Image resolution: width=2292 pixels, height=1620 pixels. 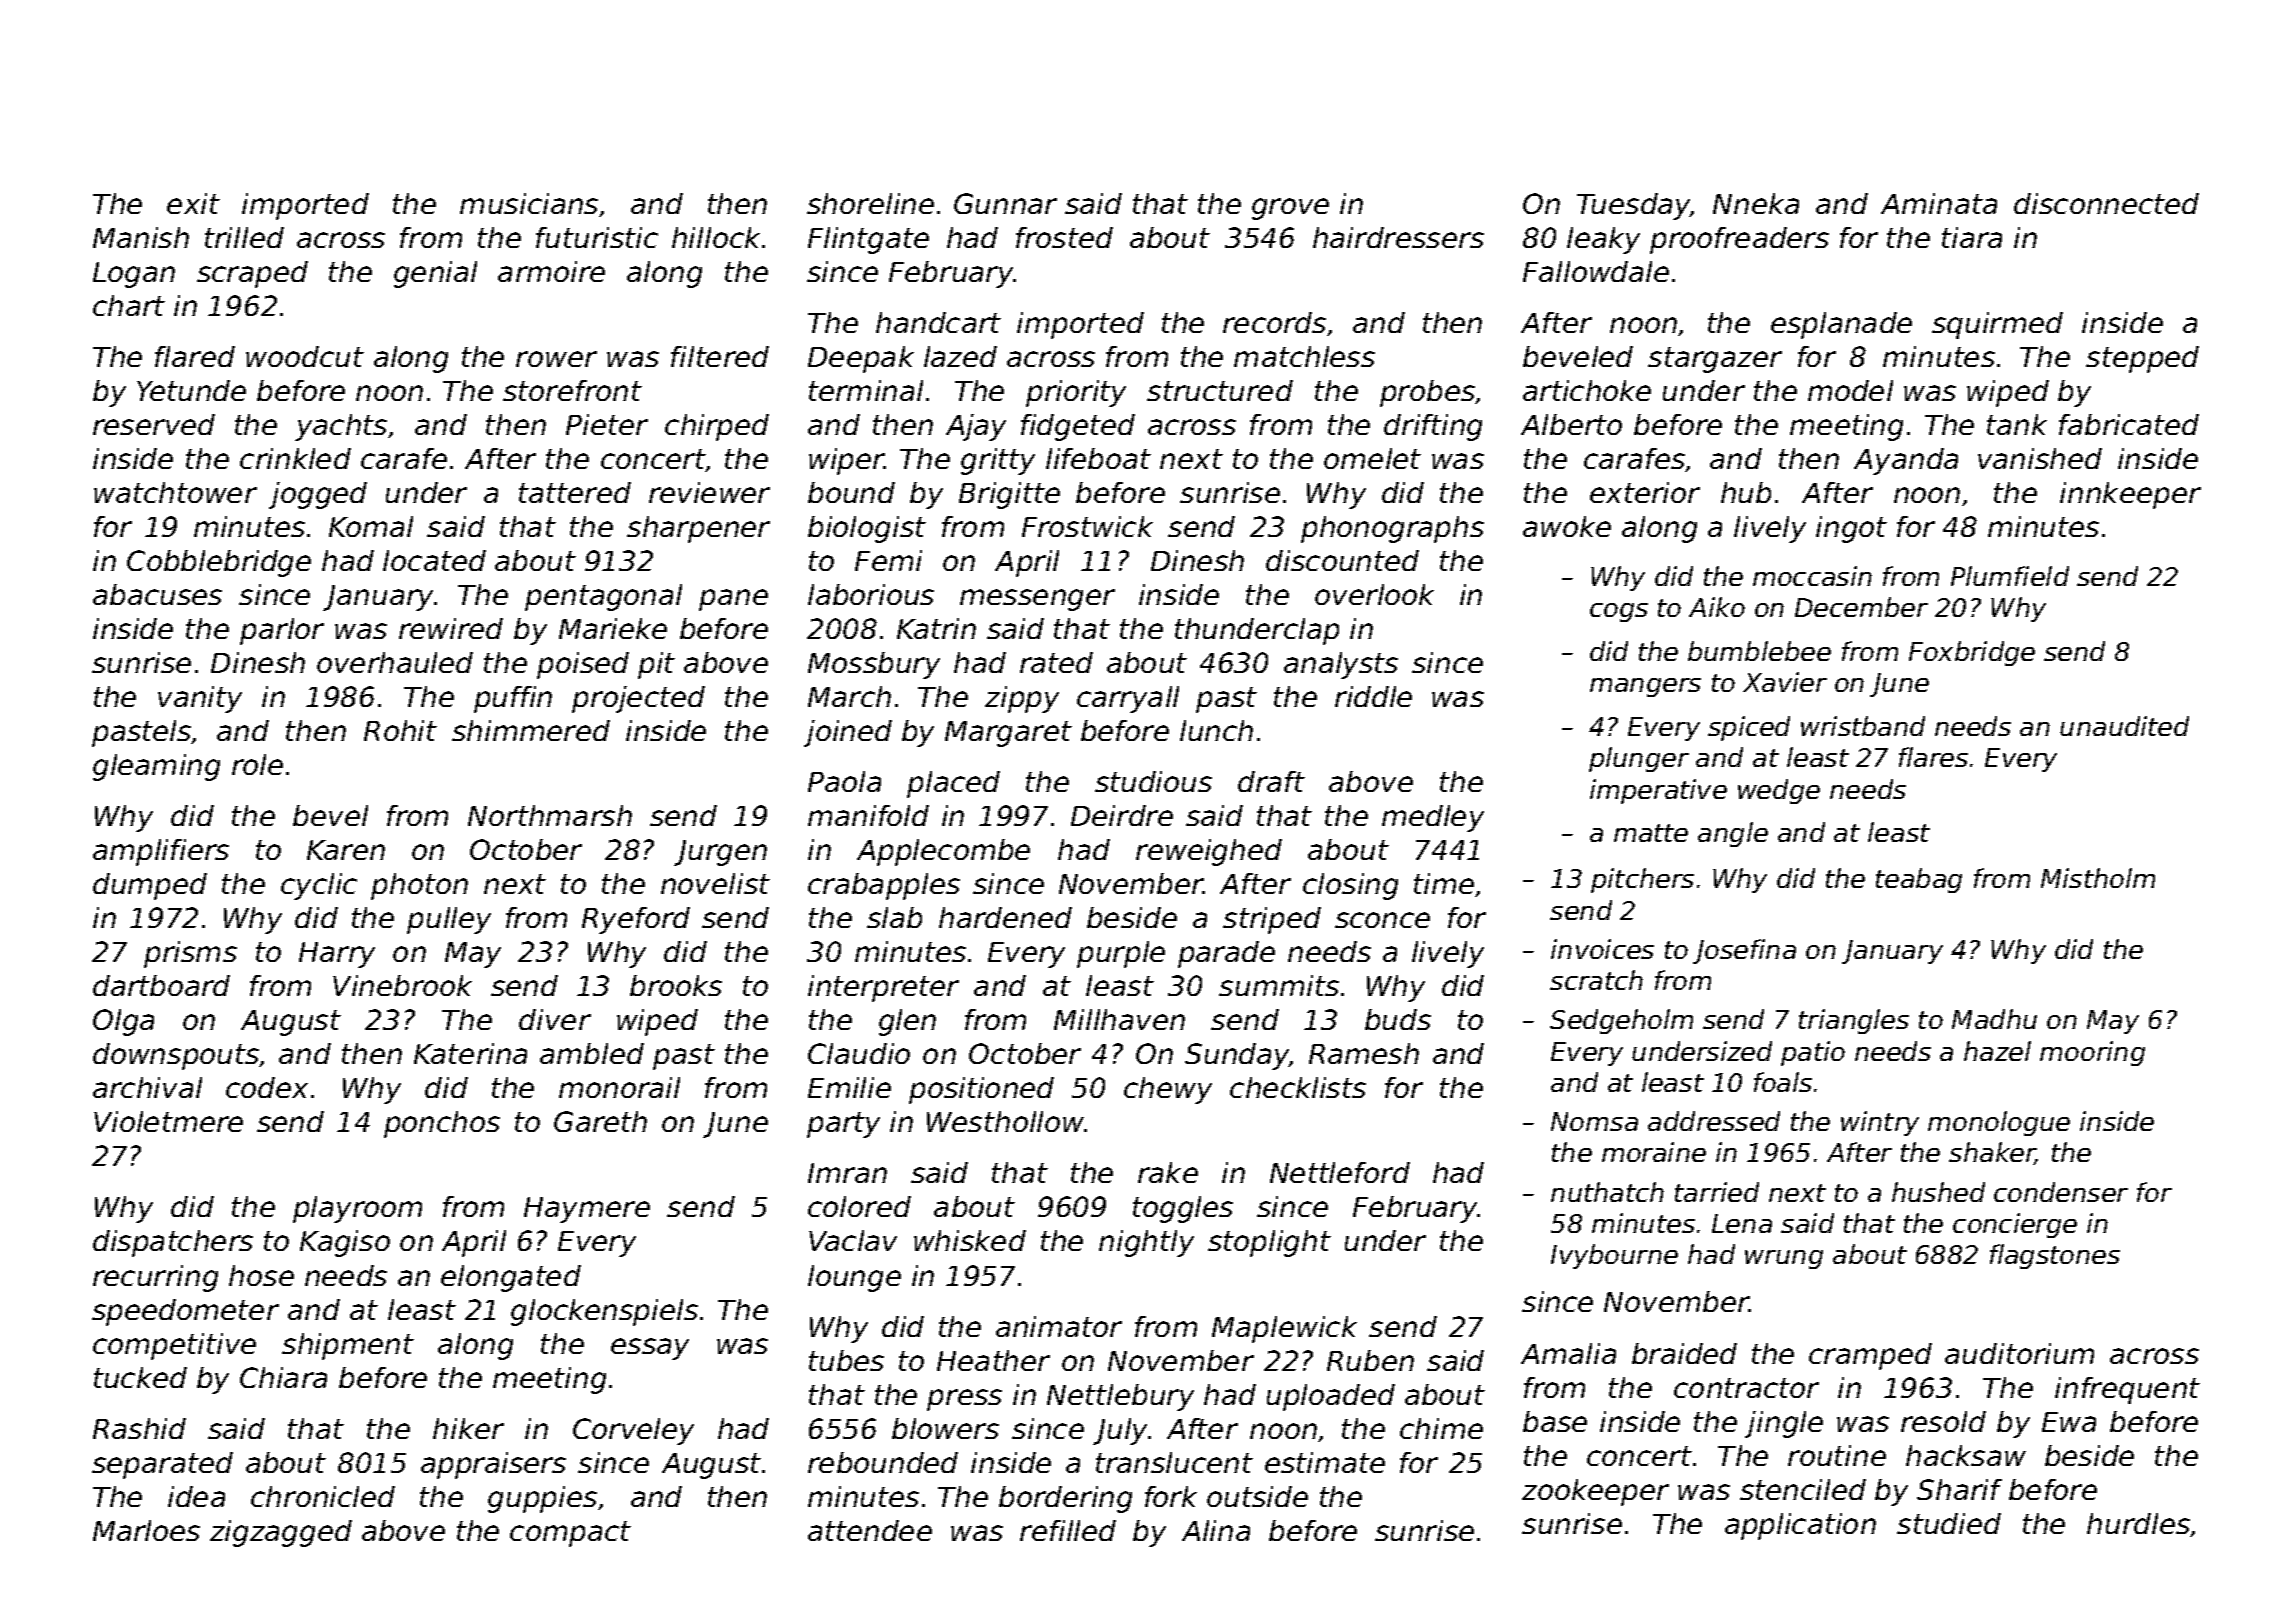 I want to click on shipment, so click(x=348, y=1346).
